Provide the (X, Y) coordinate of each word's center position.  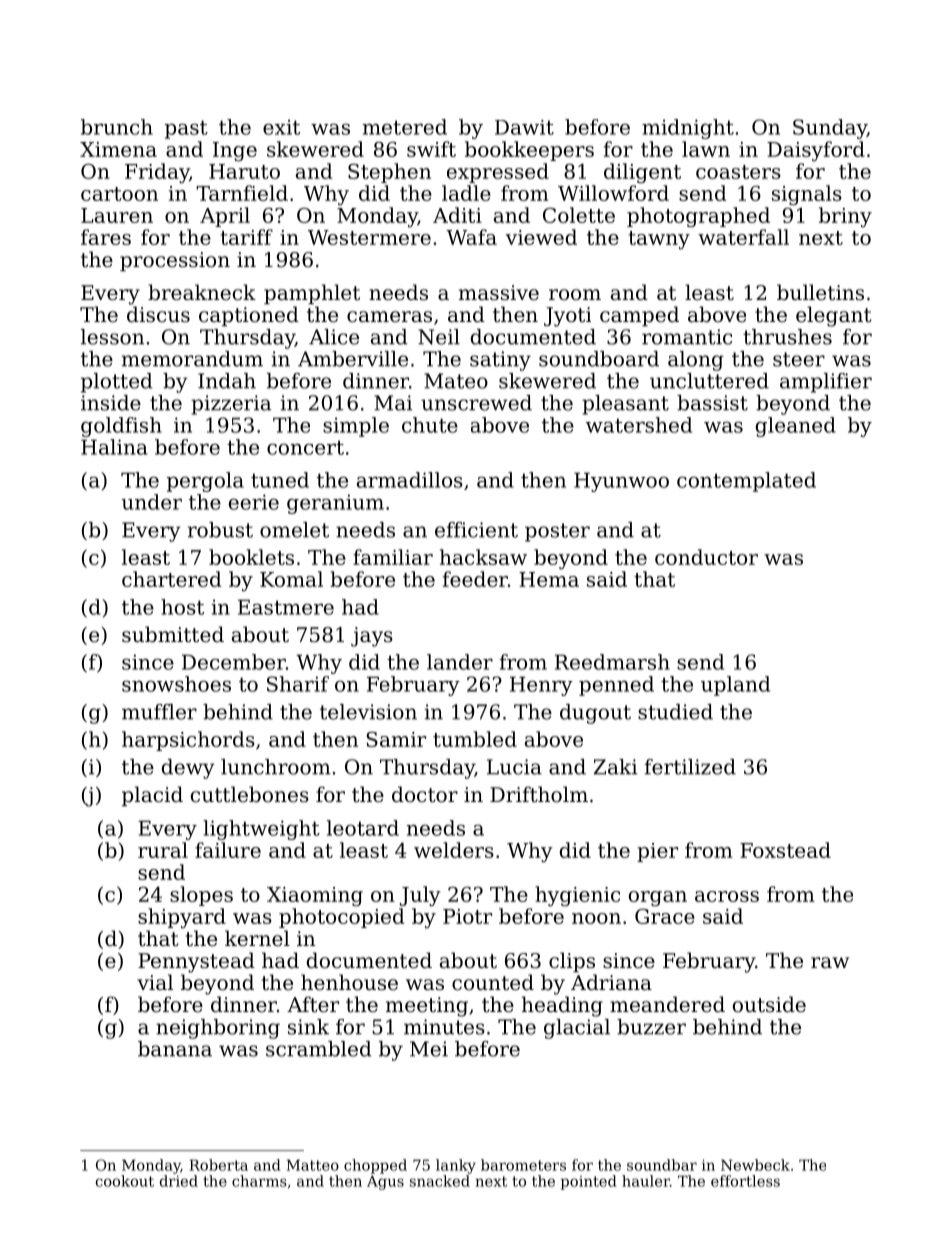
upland (735, 686)
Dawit (524, 127)
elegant (834, 316)
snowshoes (176, 684)
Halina (114, 447)
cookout (125, 1181)
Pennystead (196, 962)
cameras (389, 317)
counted (493, 982)
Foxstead (785, 850)
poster (557, 532)
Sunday (830, 129)
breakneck (202, 292)
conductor (706, 557)
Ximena (118, 149)
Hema (549, 579)
